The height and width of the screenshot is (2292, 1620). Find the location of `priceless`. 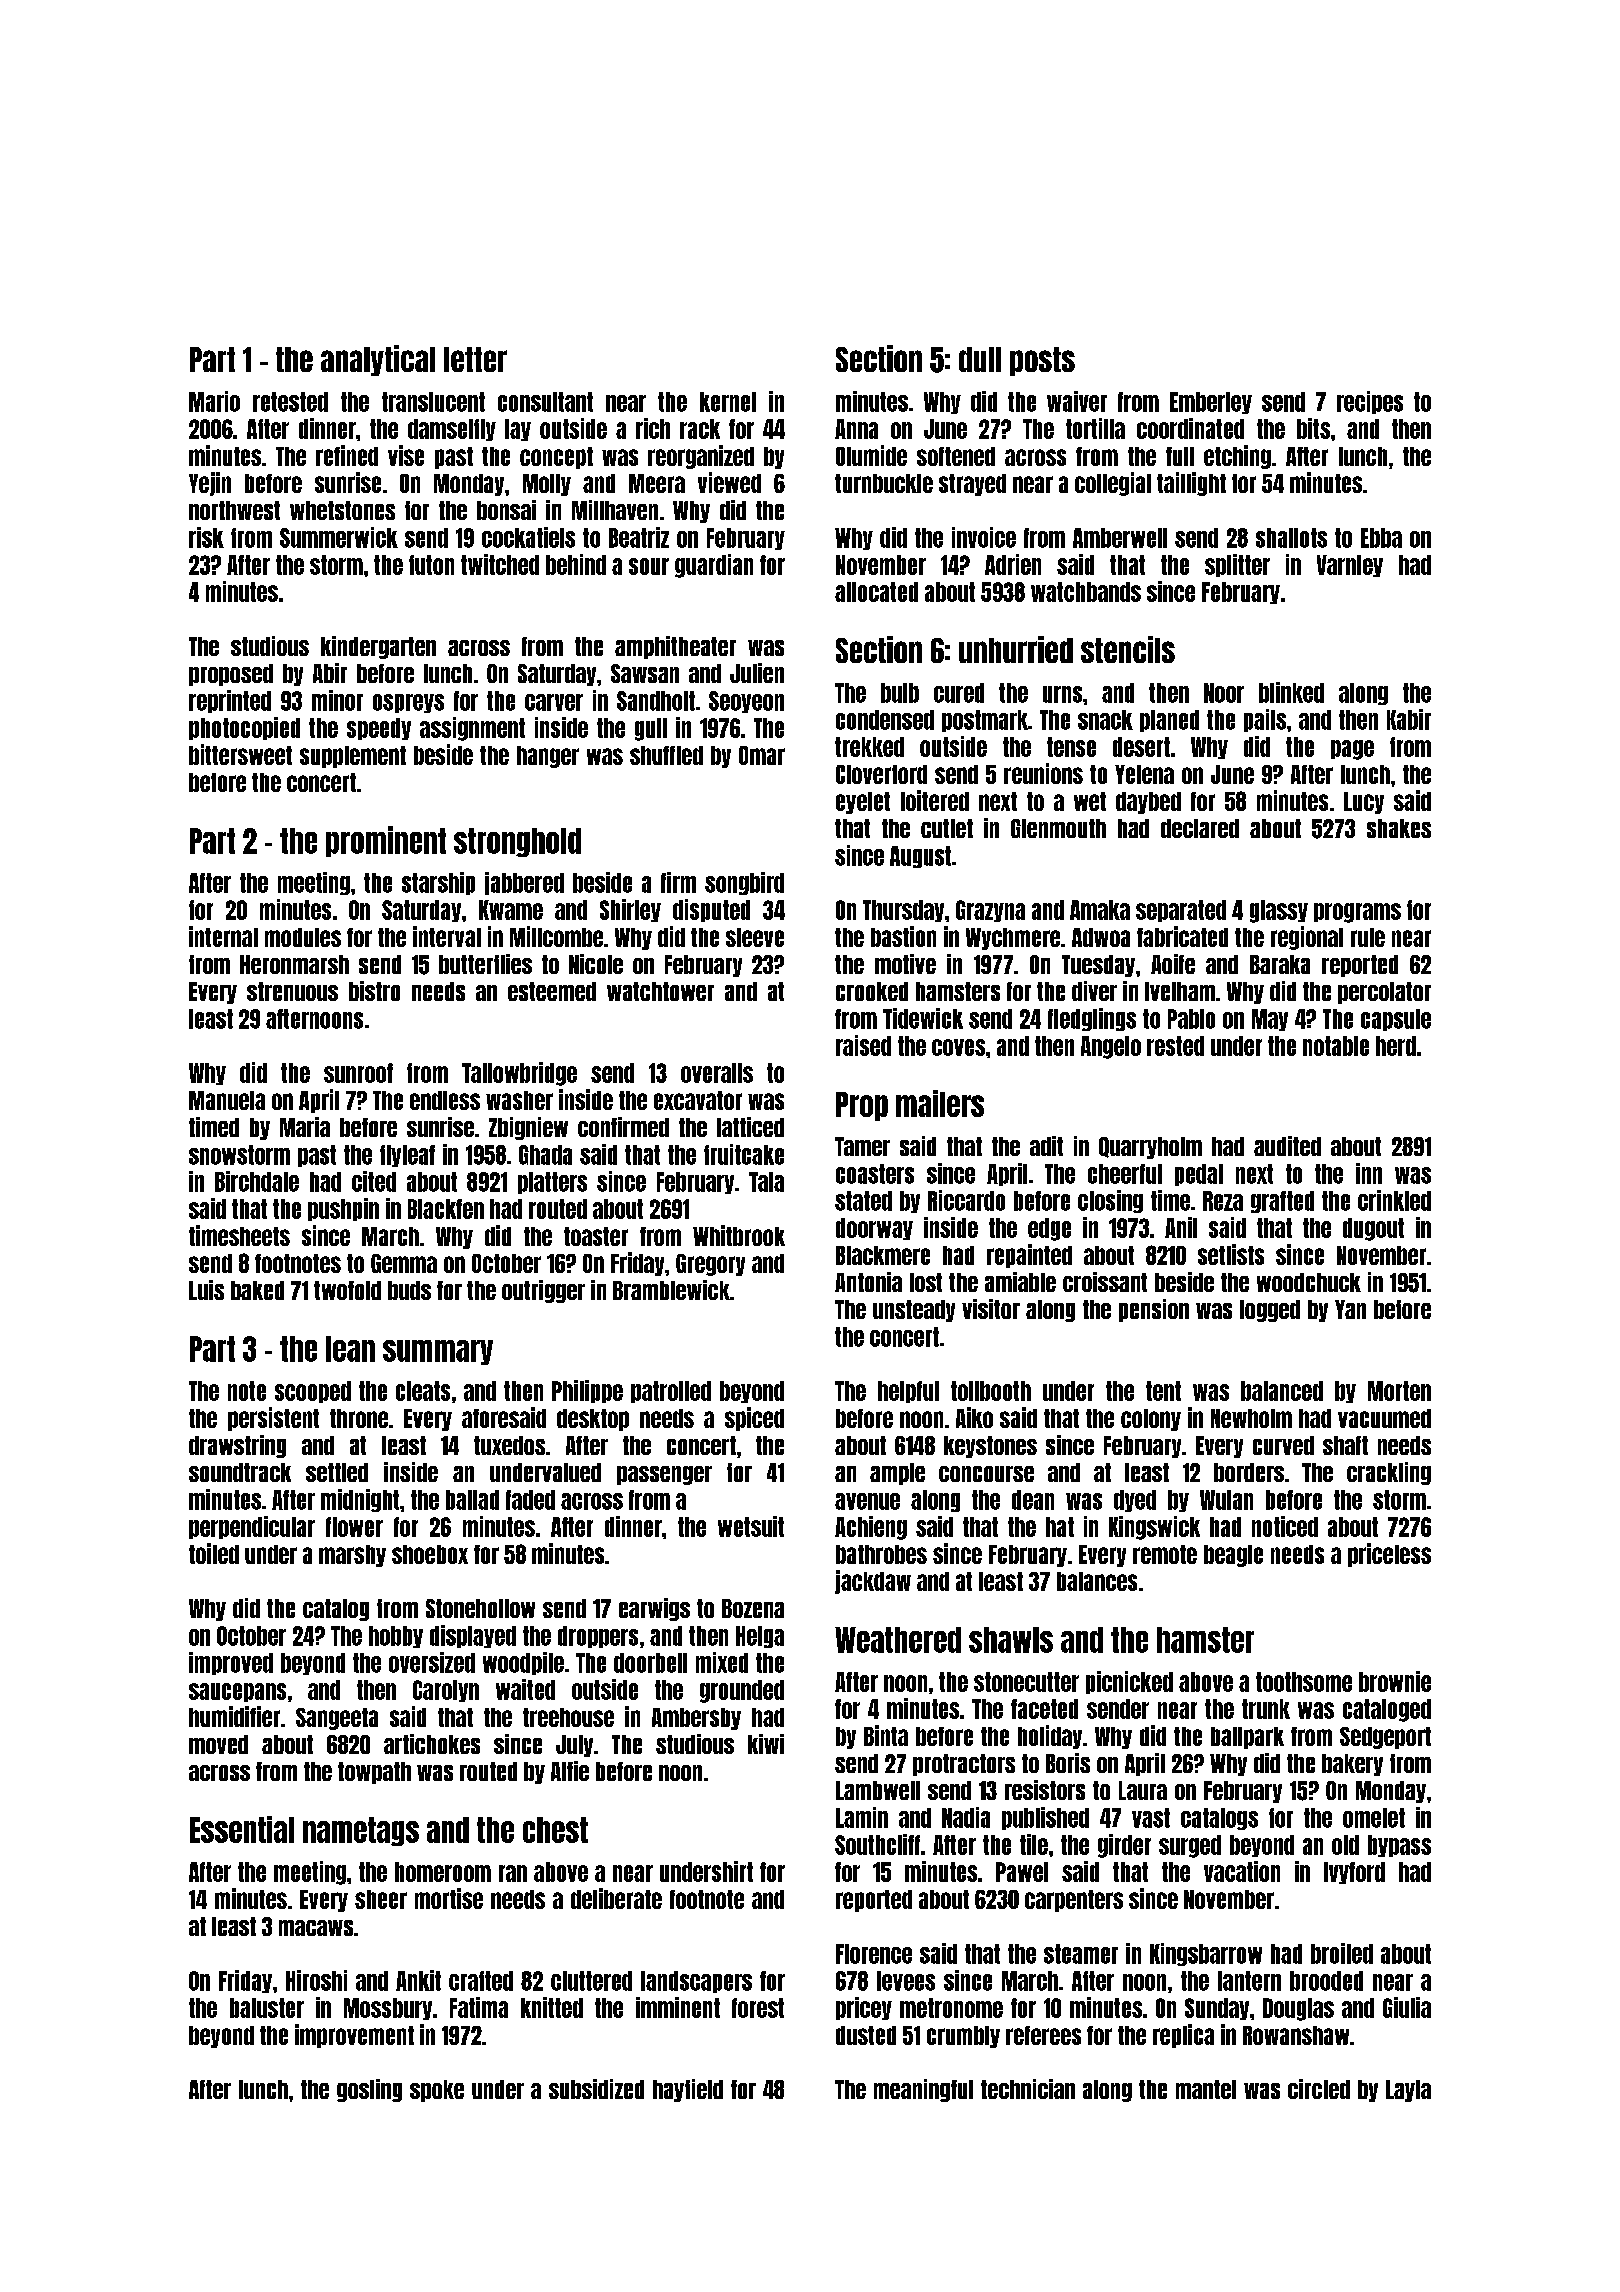

priceless is located at coordinates (1389, 1555).
